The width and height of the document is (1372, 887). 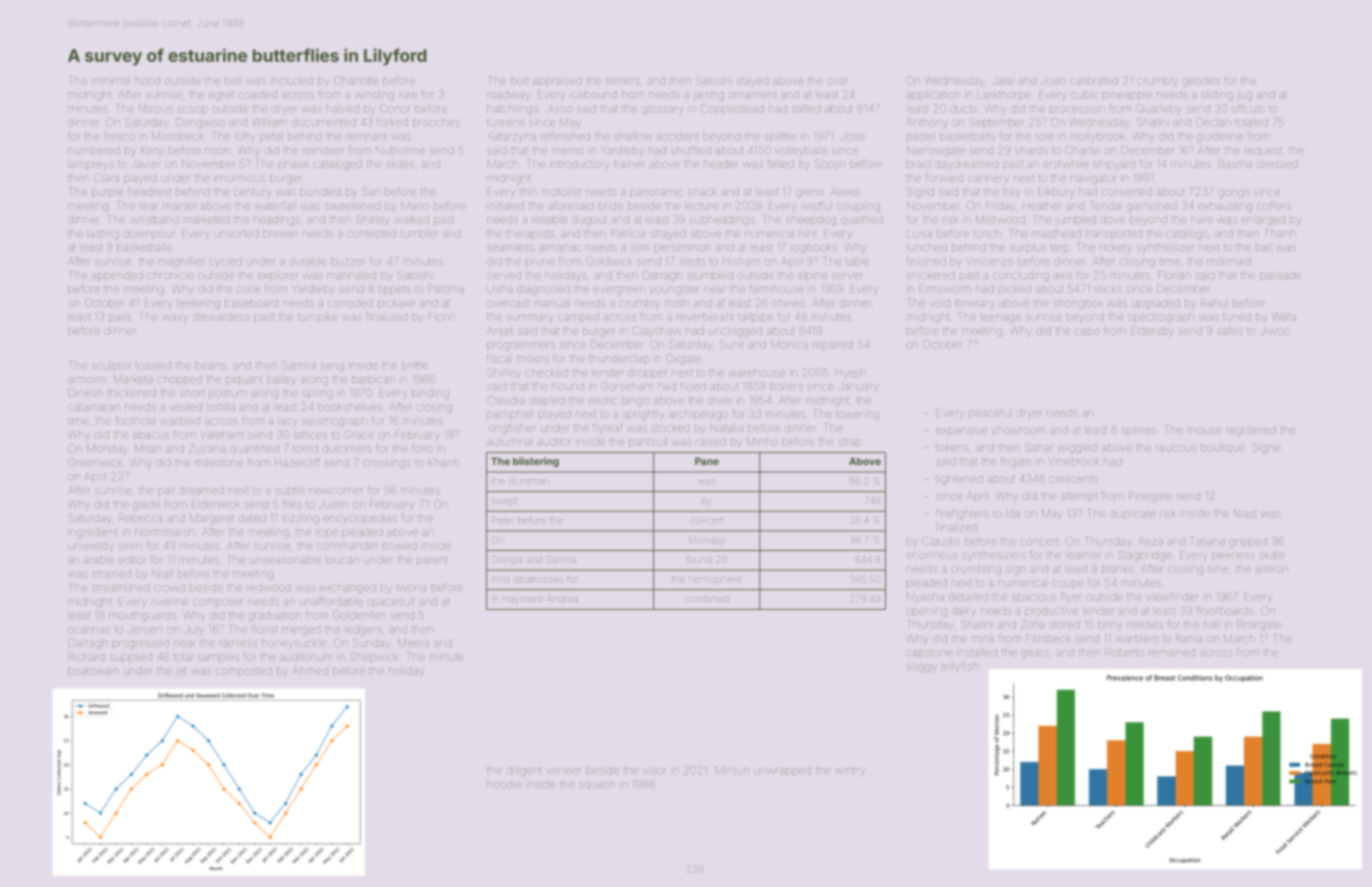 What do you see at coordinates (1113, 220) in the document?
I see `dove` at bounding box center [1113, 220].
